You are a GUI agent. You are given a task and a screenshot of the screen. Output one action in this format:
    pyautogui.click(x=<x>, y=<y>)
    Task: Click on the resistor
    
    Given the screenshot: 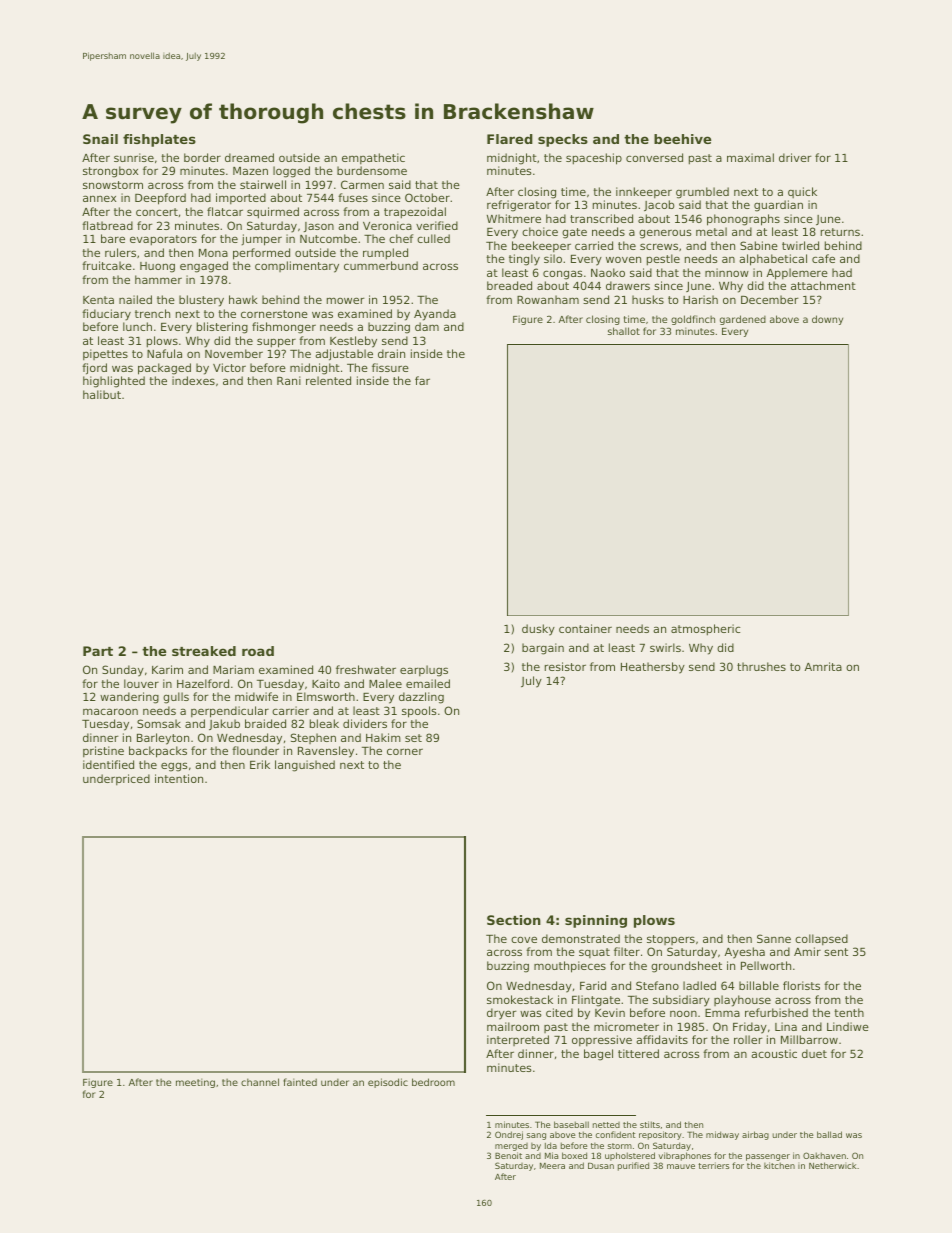 What is the action you would take?
    pyautogui.click(x=565, y=666)
